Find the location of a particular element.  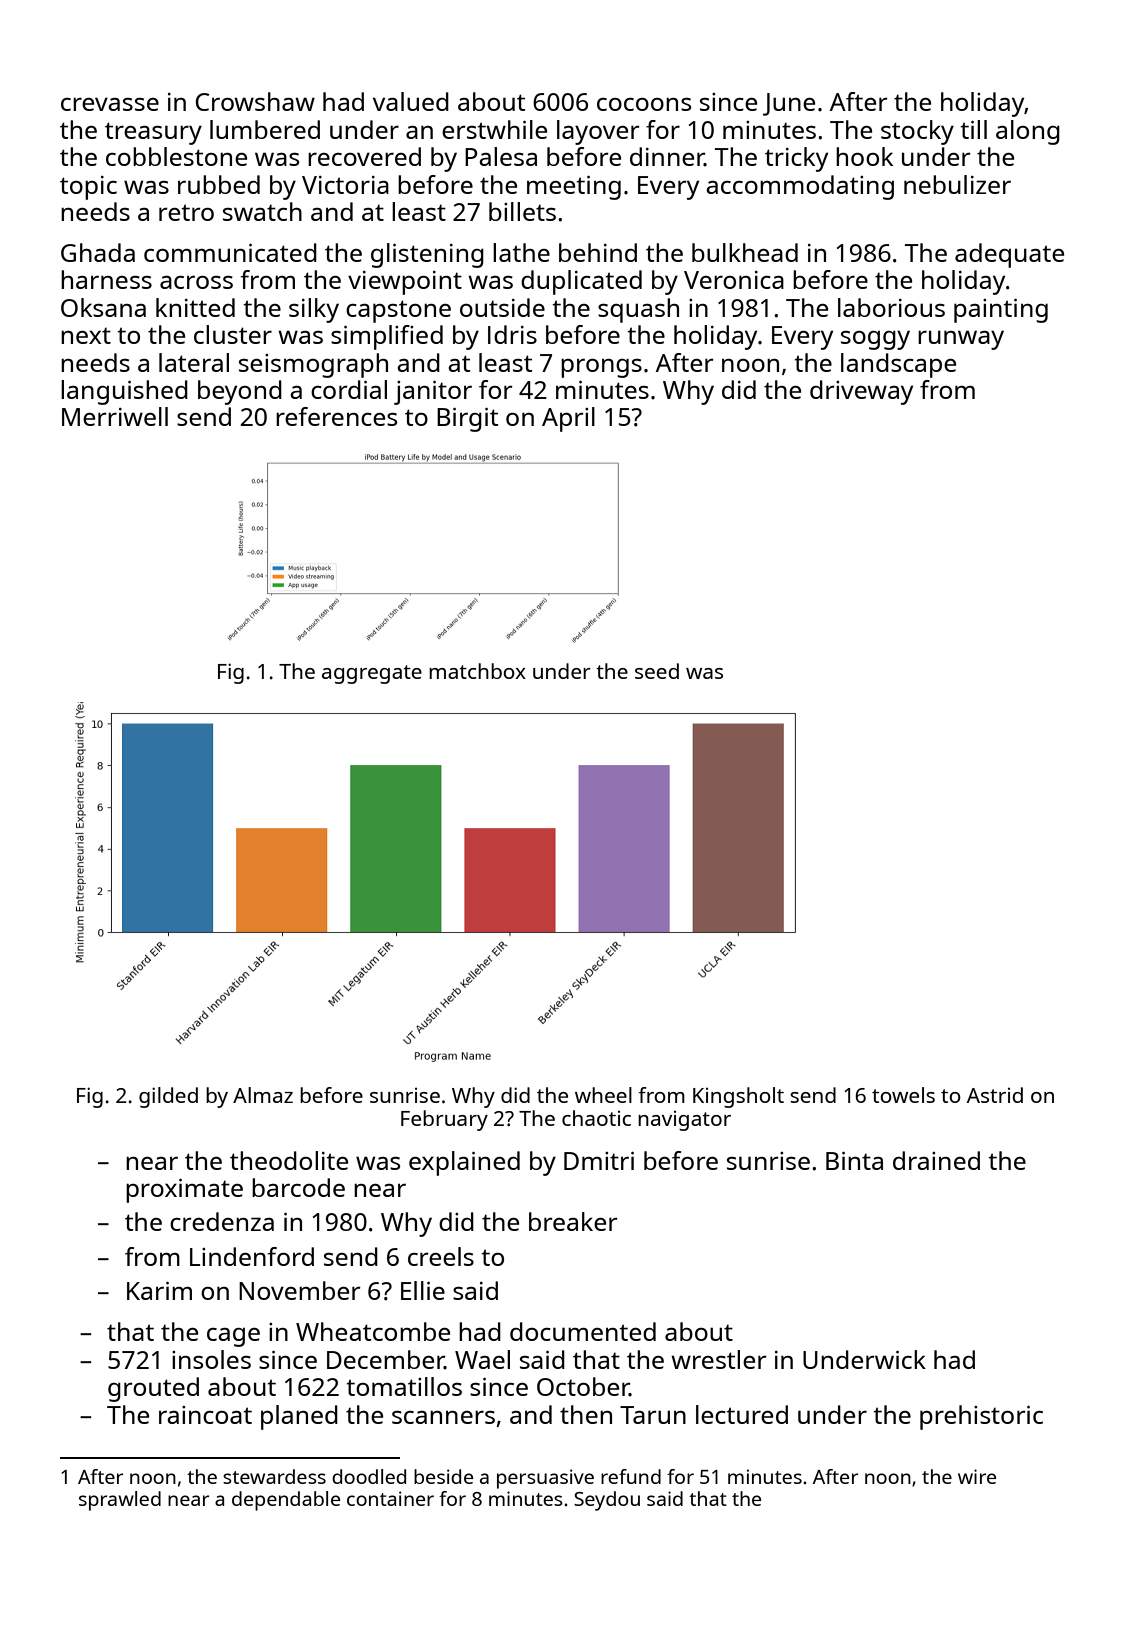

wheel is located at coordinates (603, 1095).
